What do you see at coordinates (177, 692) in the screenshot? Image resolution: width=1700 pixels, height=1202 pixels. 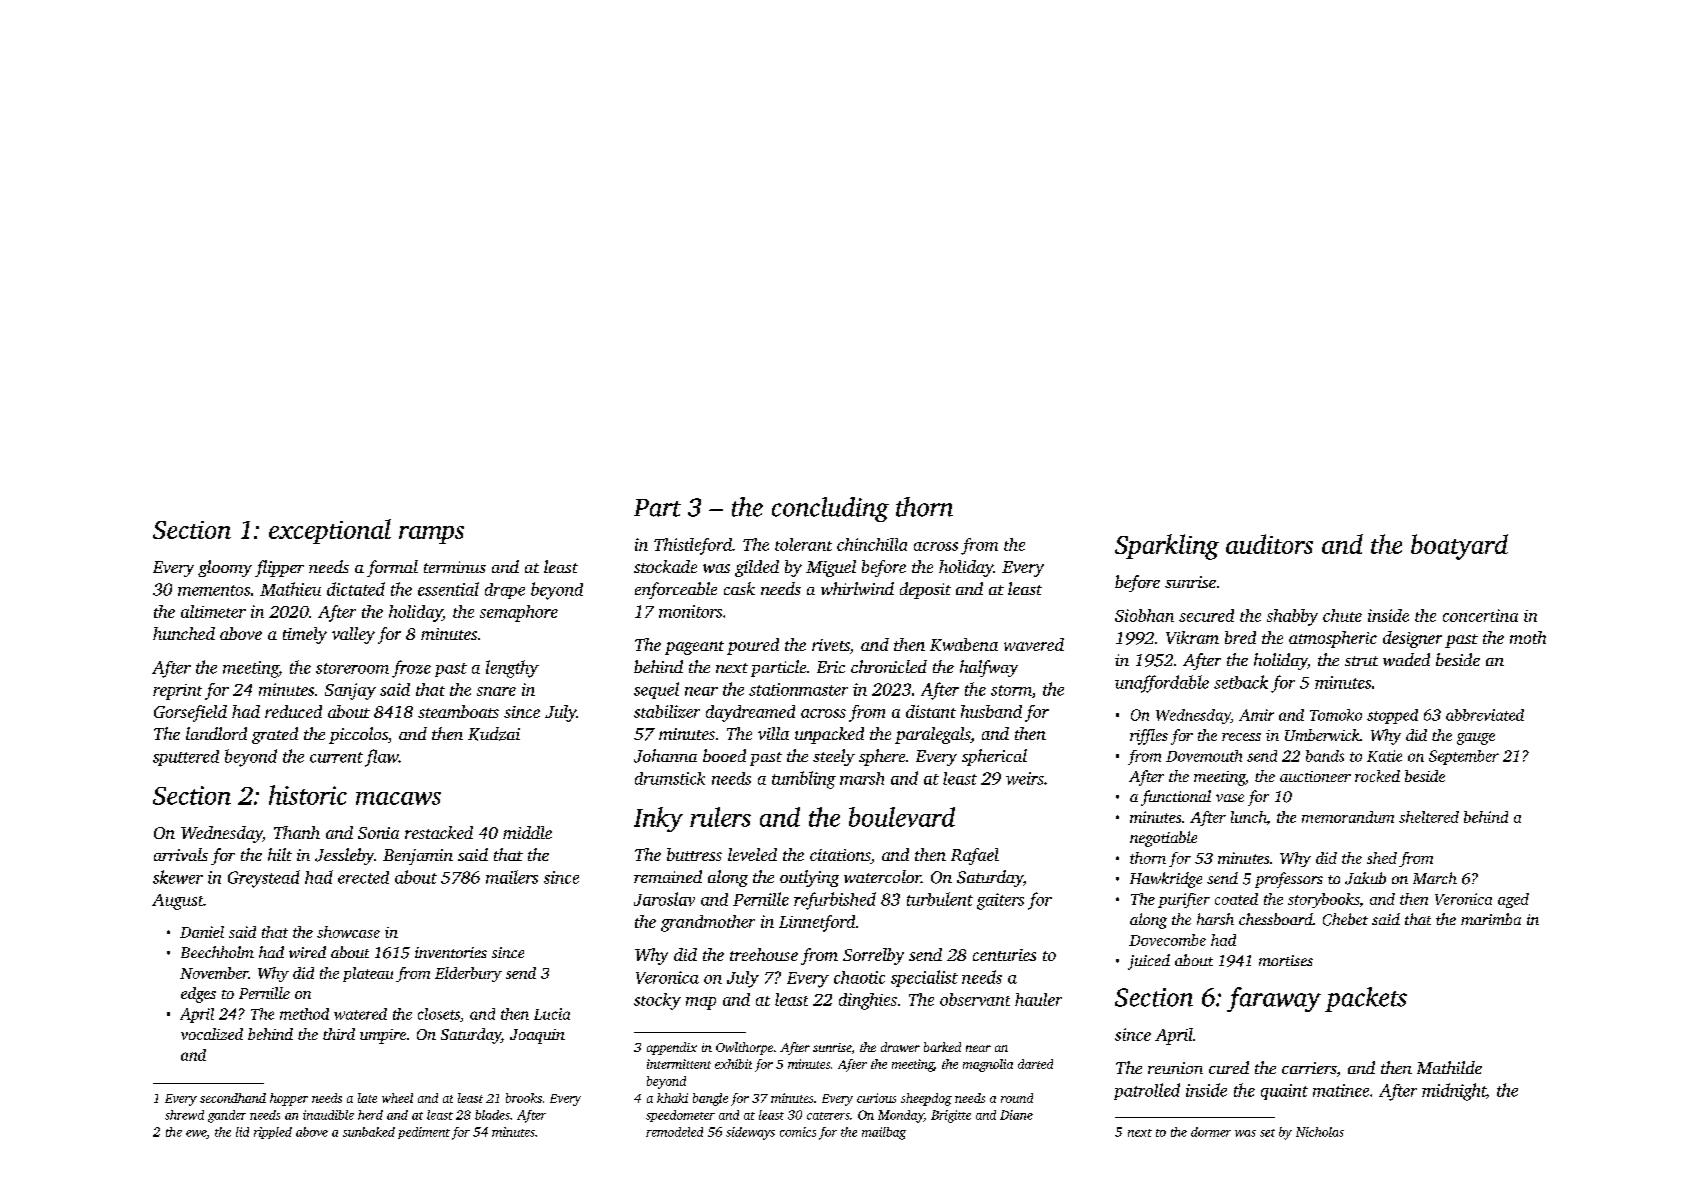 I see `reprint` at bounding box center [177, 692].
